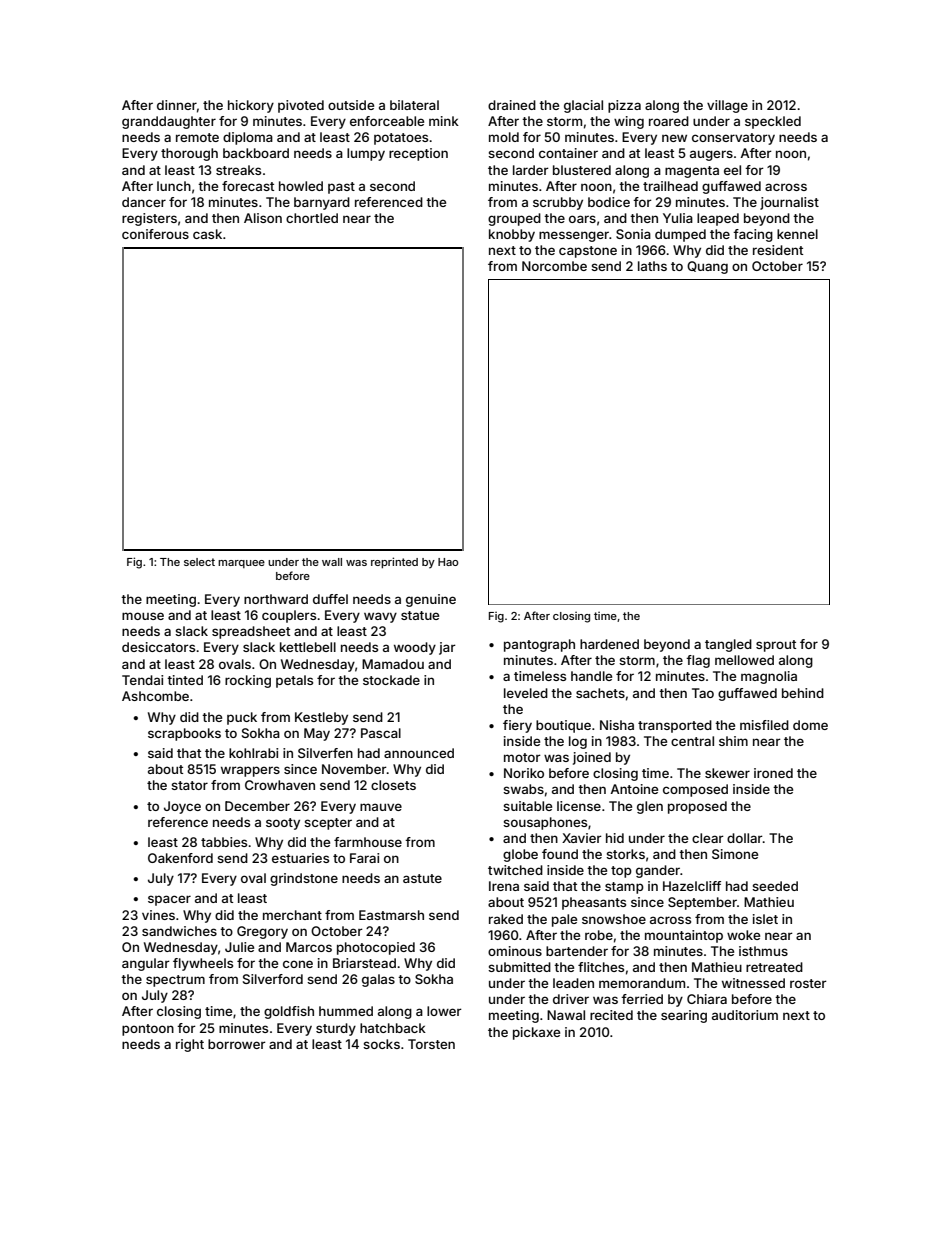 The height and width of the image is (1233, 952). What do you see at coordinates (155, 234) in the image?
I see `coniferous` at bounding box center [155, 234].
